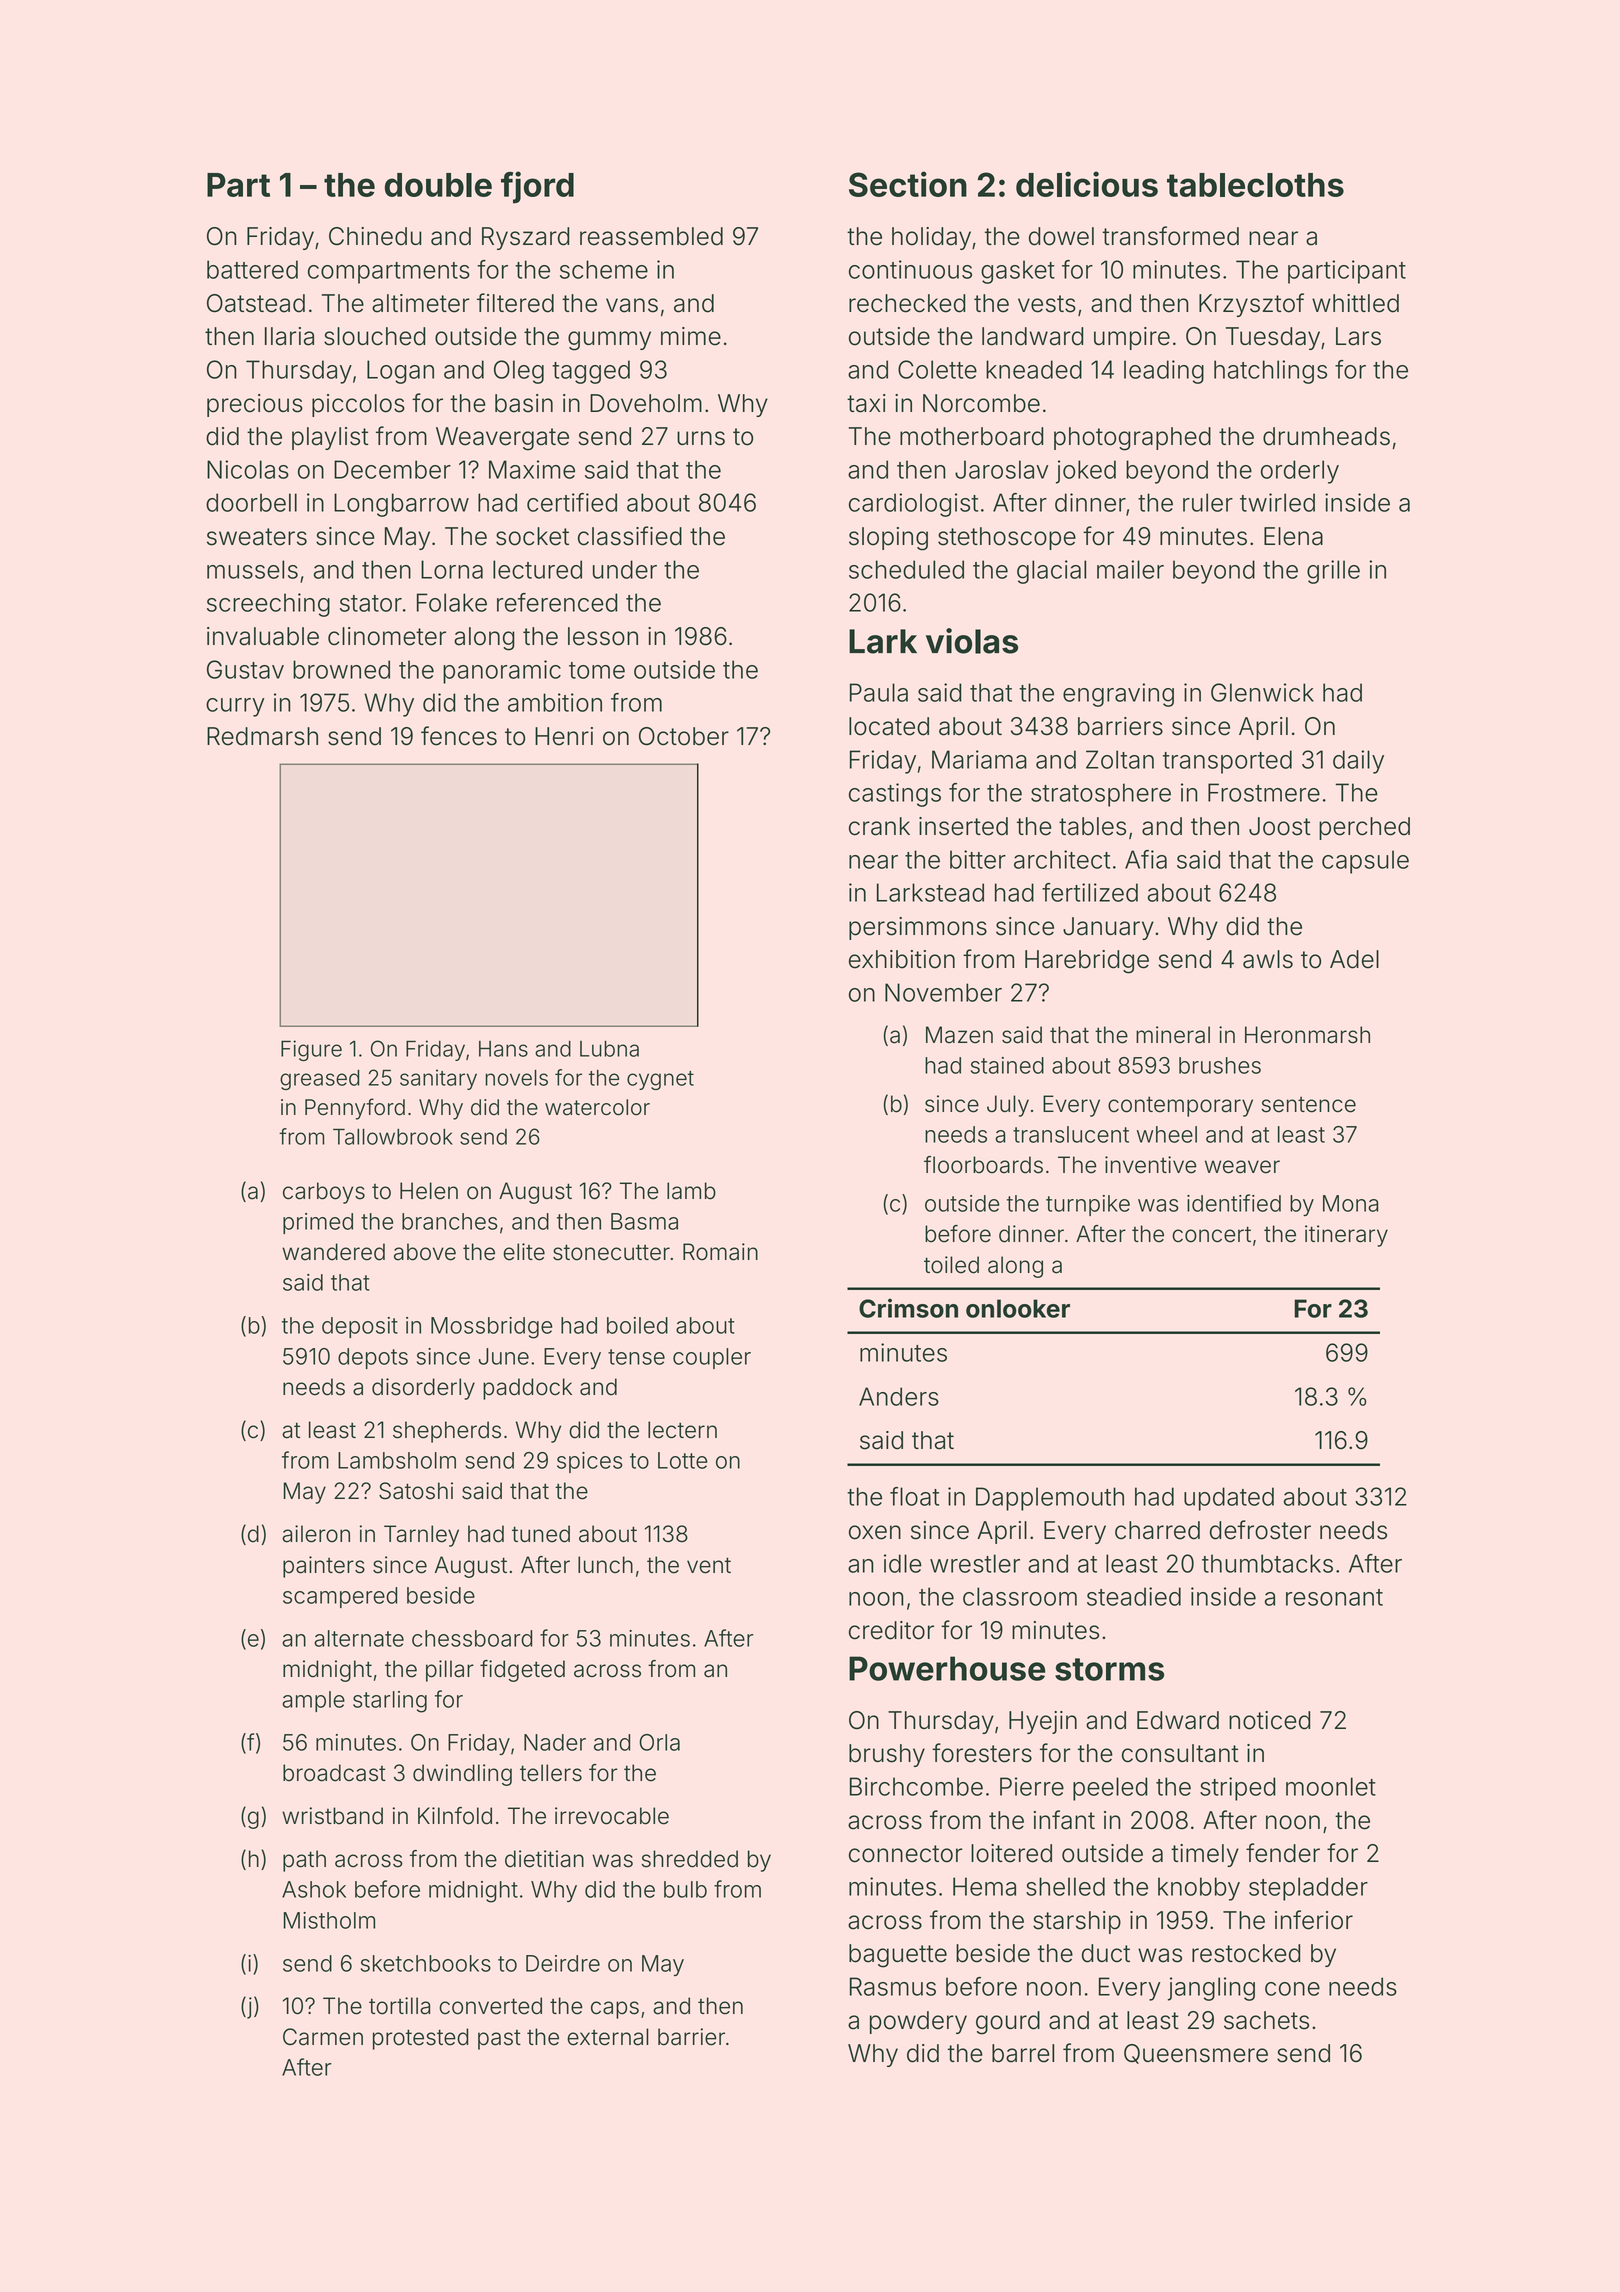 This document has width=1620, height=2292. I want to click on deposit, so click(360, 1327).
